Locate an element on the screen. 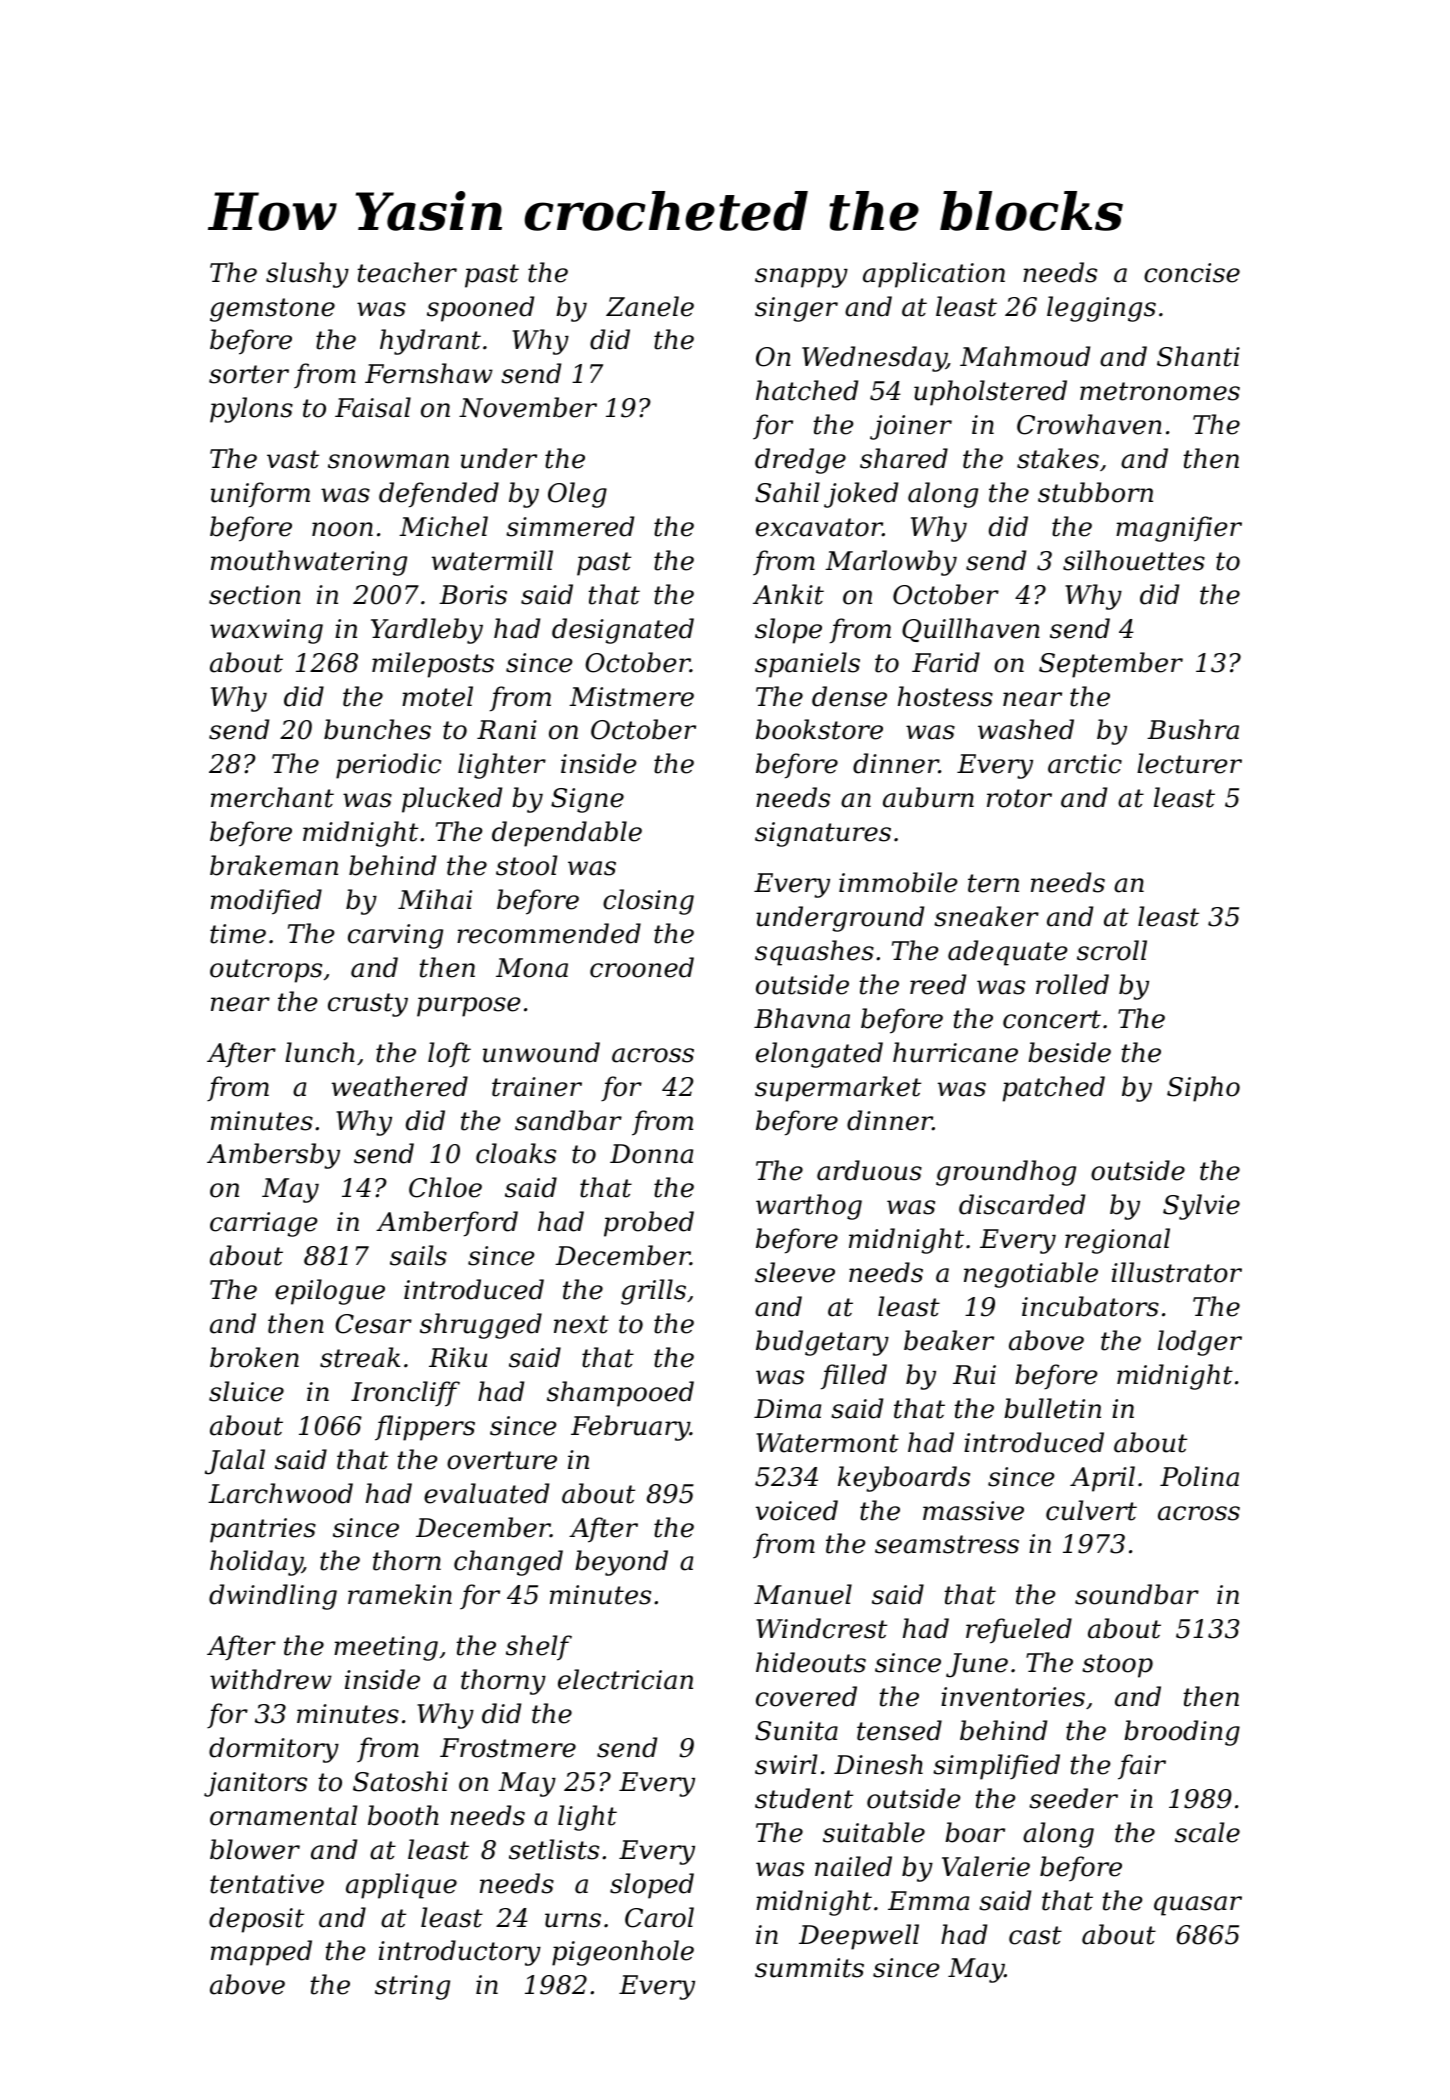 The height and width of the screenshot is (2100, 1450). groundhog is located at coordinates (1006, 1173).
